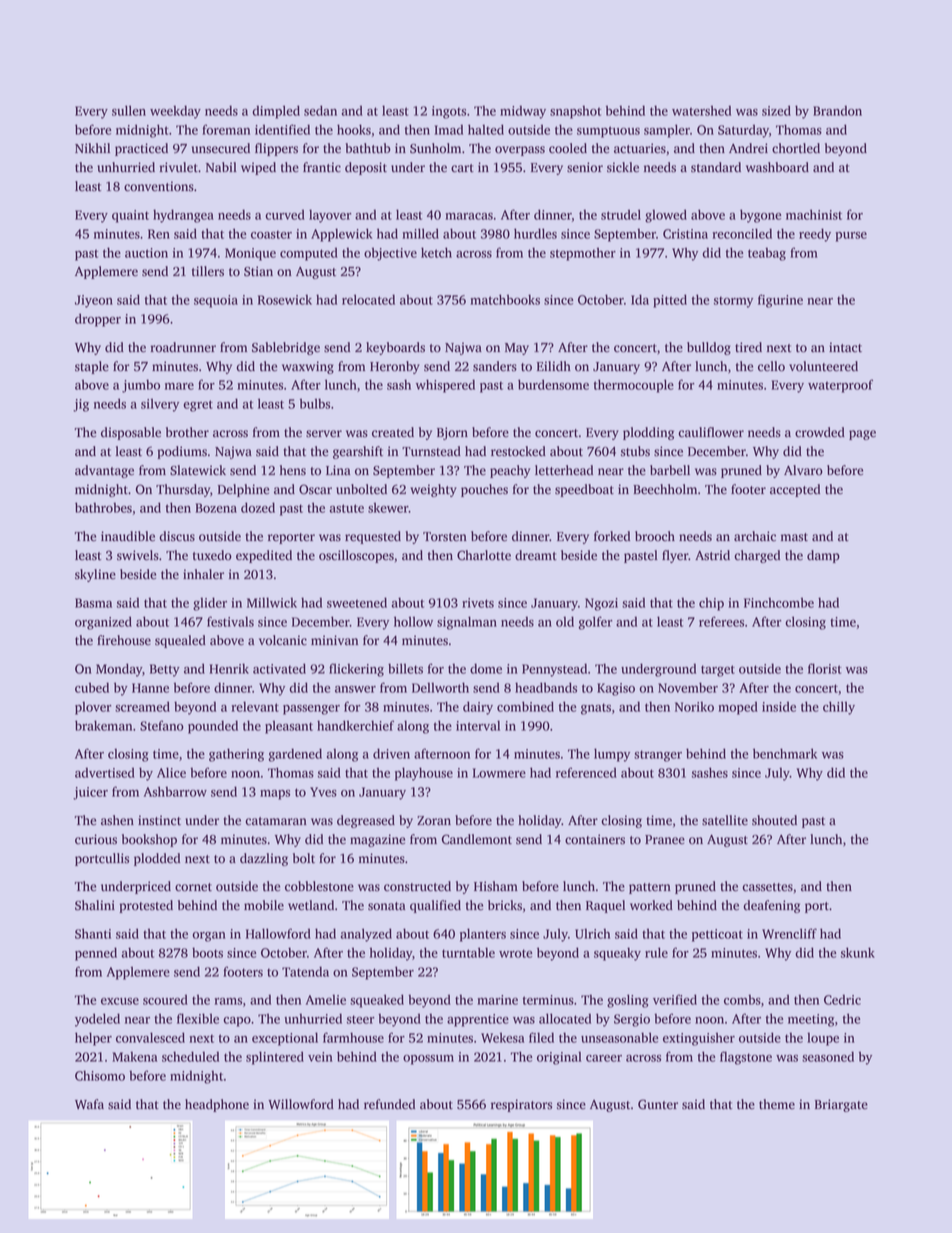  I want to click on mast, so click(794, 537).
